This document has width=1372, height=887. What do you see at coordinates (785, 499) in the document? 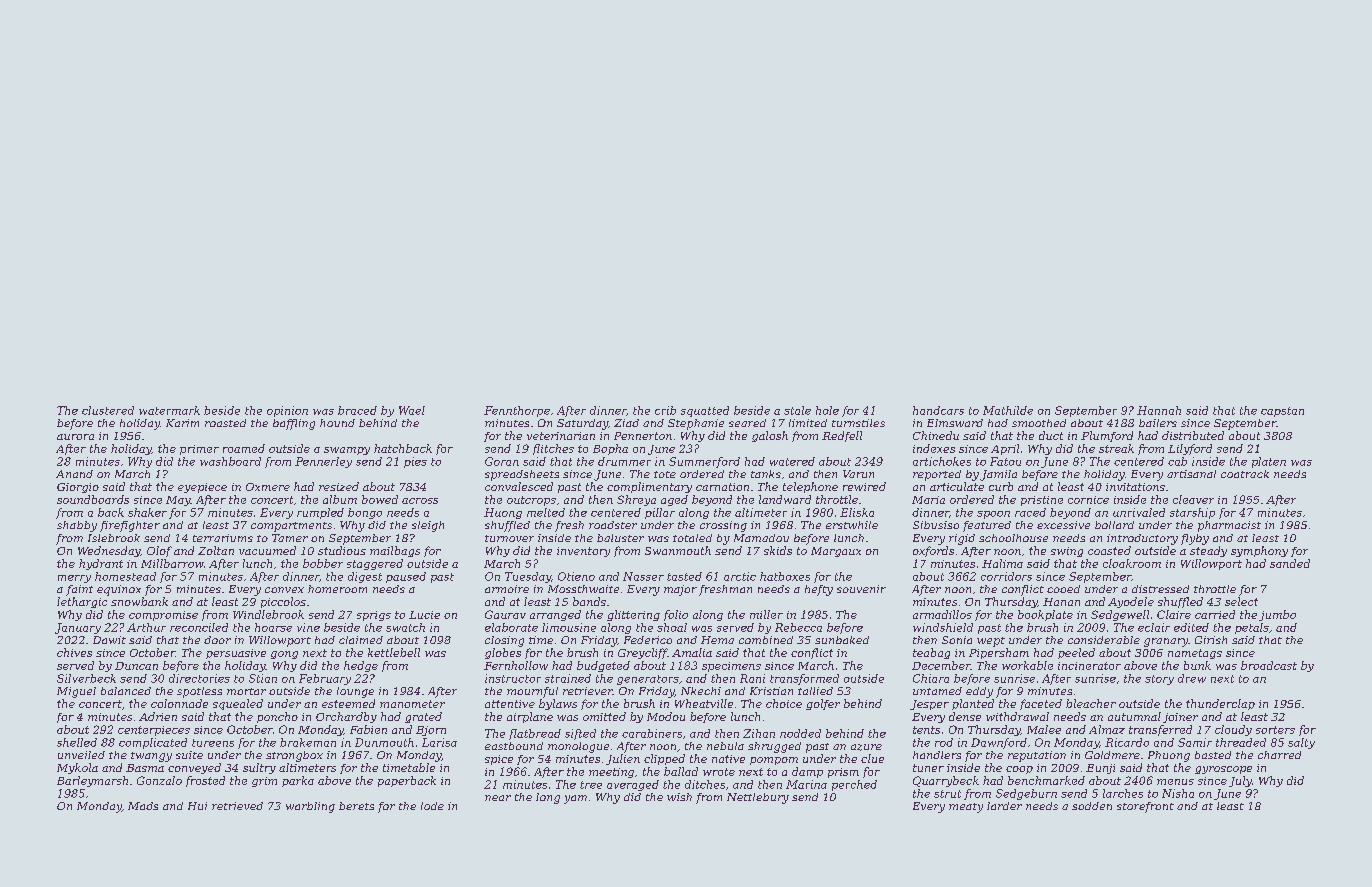
I see `landward` at bounding box center [785, 499].
